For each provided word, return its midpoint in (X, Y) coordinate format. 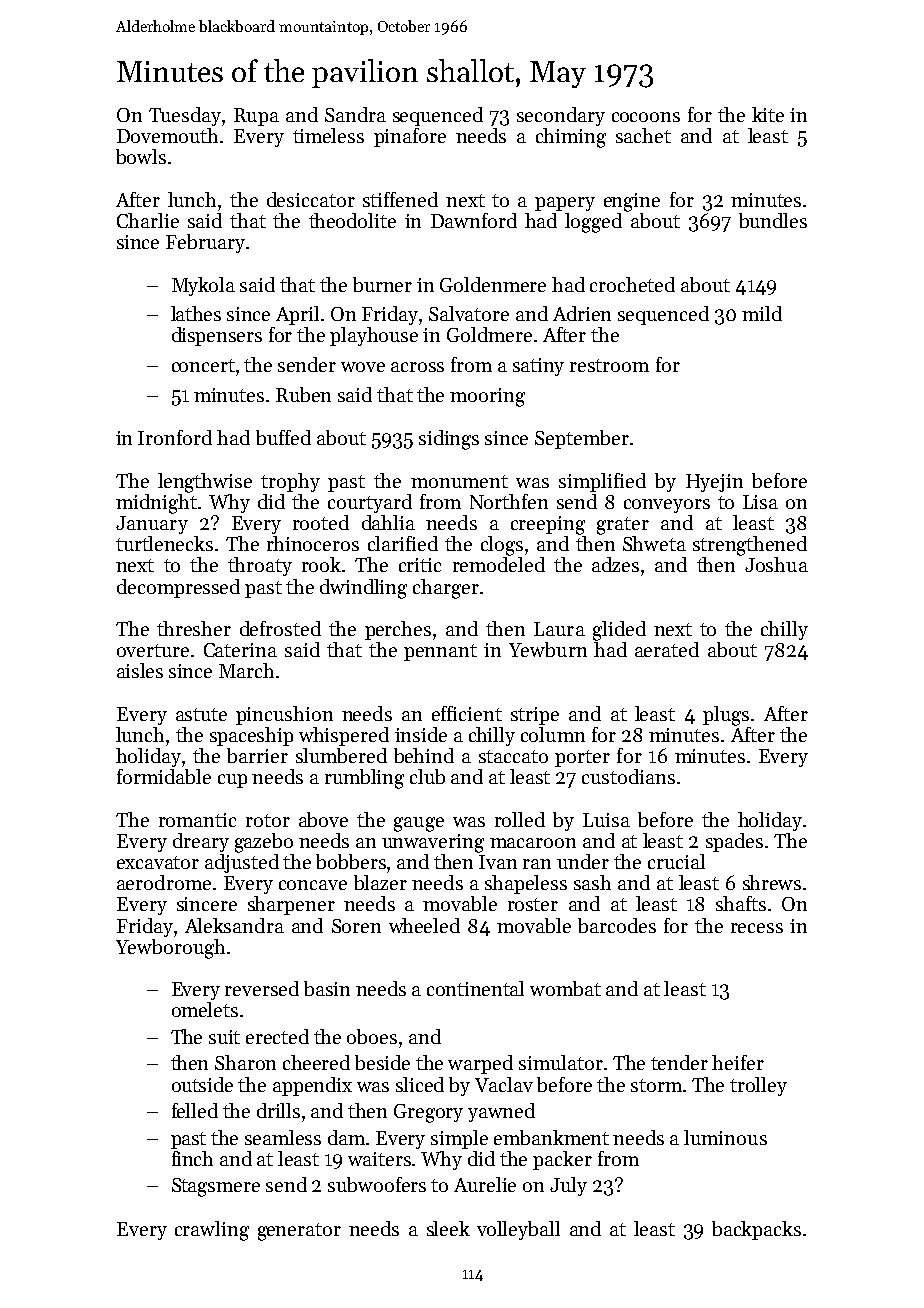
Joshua (776, 564)
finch (192, 1158)
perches (398, 630)
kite (768, 114)
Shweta (654, 543)
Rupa (256, 117)
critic (420, 565)
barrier (257, 755)
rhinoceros (313, 543)
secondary (561, 116)
